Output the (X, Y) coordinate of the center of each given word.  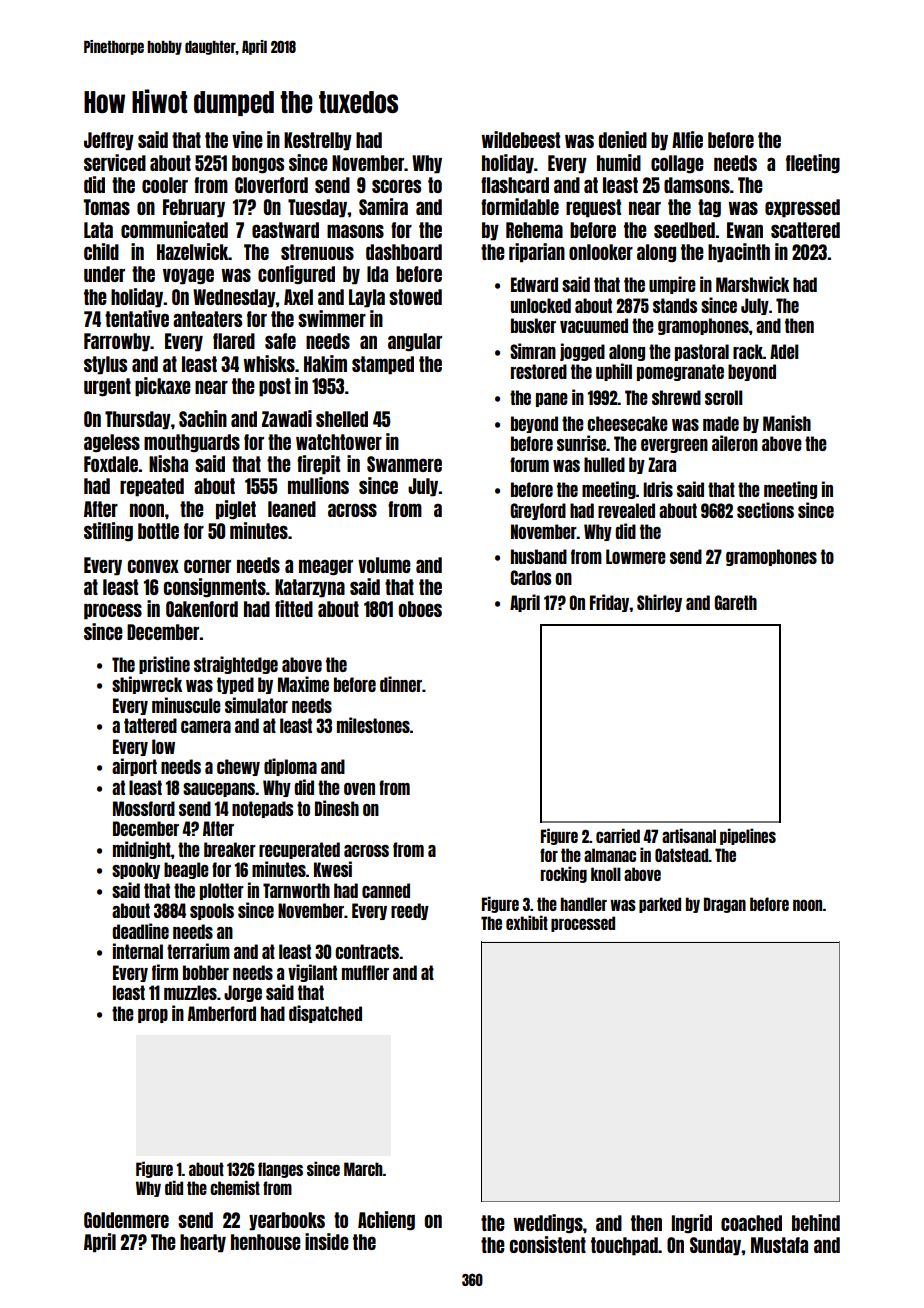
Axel (298, 297)
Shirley (659, 603)
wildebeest (520, 139)
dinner (401, 684)
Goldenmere (126, 1220)
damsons (697, 185)
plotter (222, 891)
